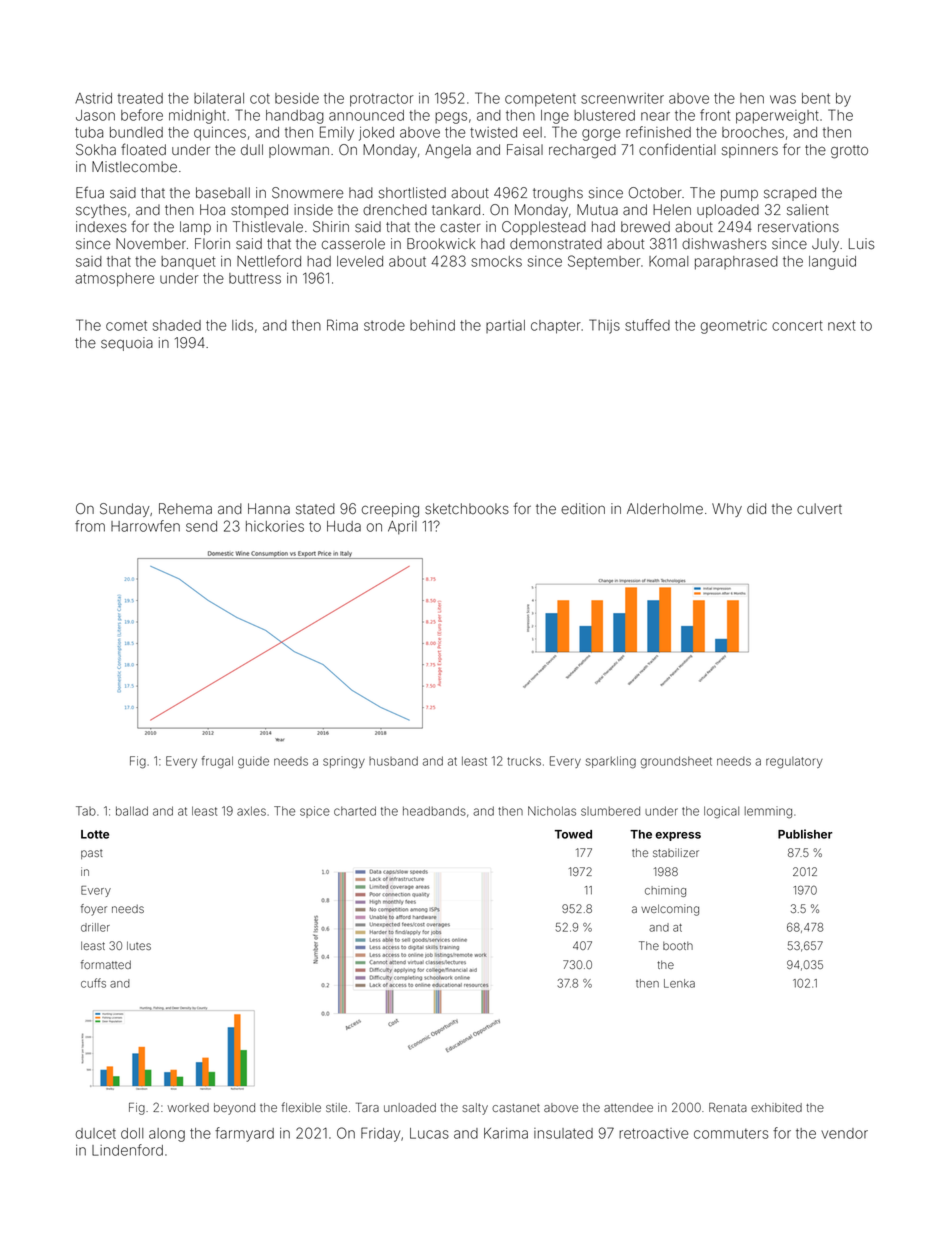 The height and width of the image is (1233, 952). What do you see at coordinates (505, 326) in the image?
I see `partial` at bounding box center [505, 326].
